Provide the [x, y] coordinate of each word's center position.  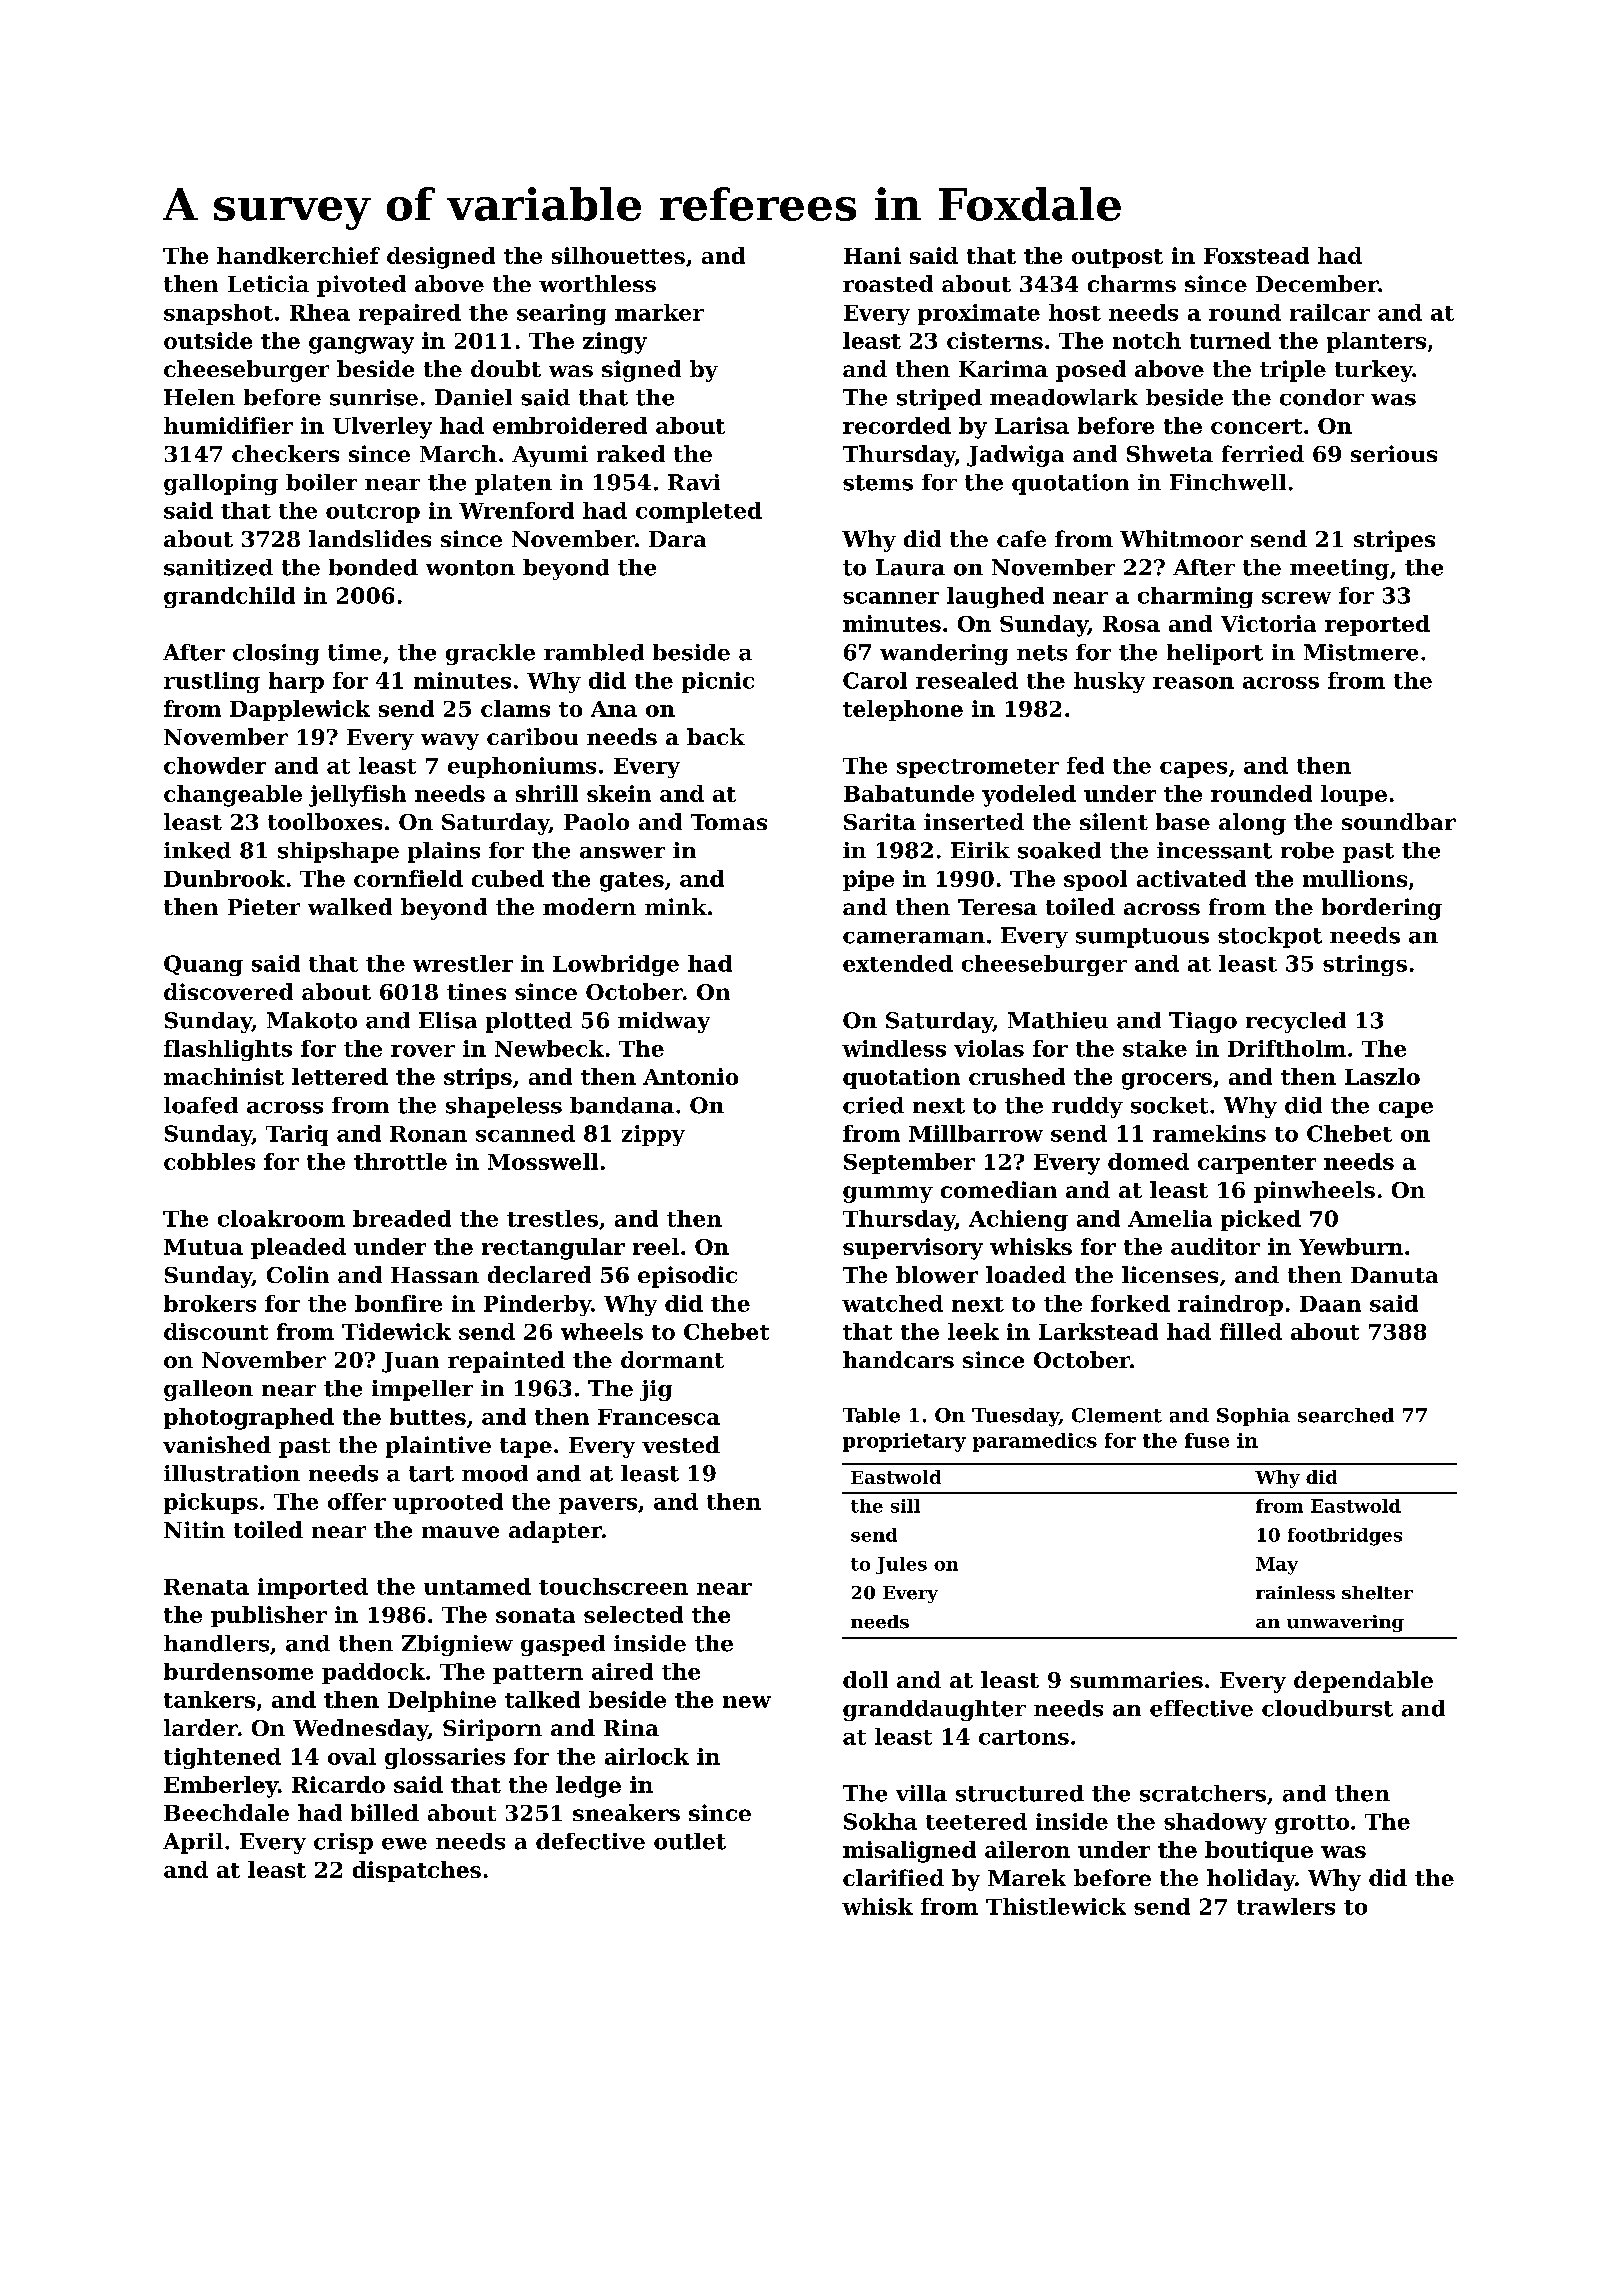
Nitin [194, 1529]
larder [201, 1727]
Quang [203, 965]
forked [1130, 1303]
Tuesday [1015, 1417]
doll [865, 1679]
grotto [1312, 1824]
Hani [872, 255]
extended [898, 963]
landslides [370, 538]
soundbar [1399, 821]
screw [1296, 598]
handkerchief [298, 255]
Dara [677, 539]
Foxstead [1256, 255]
